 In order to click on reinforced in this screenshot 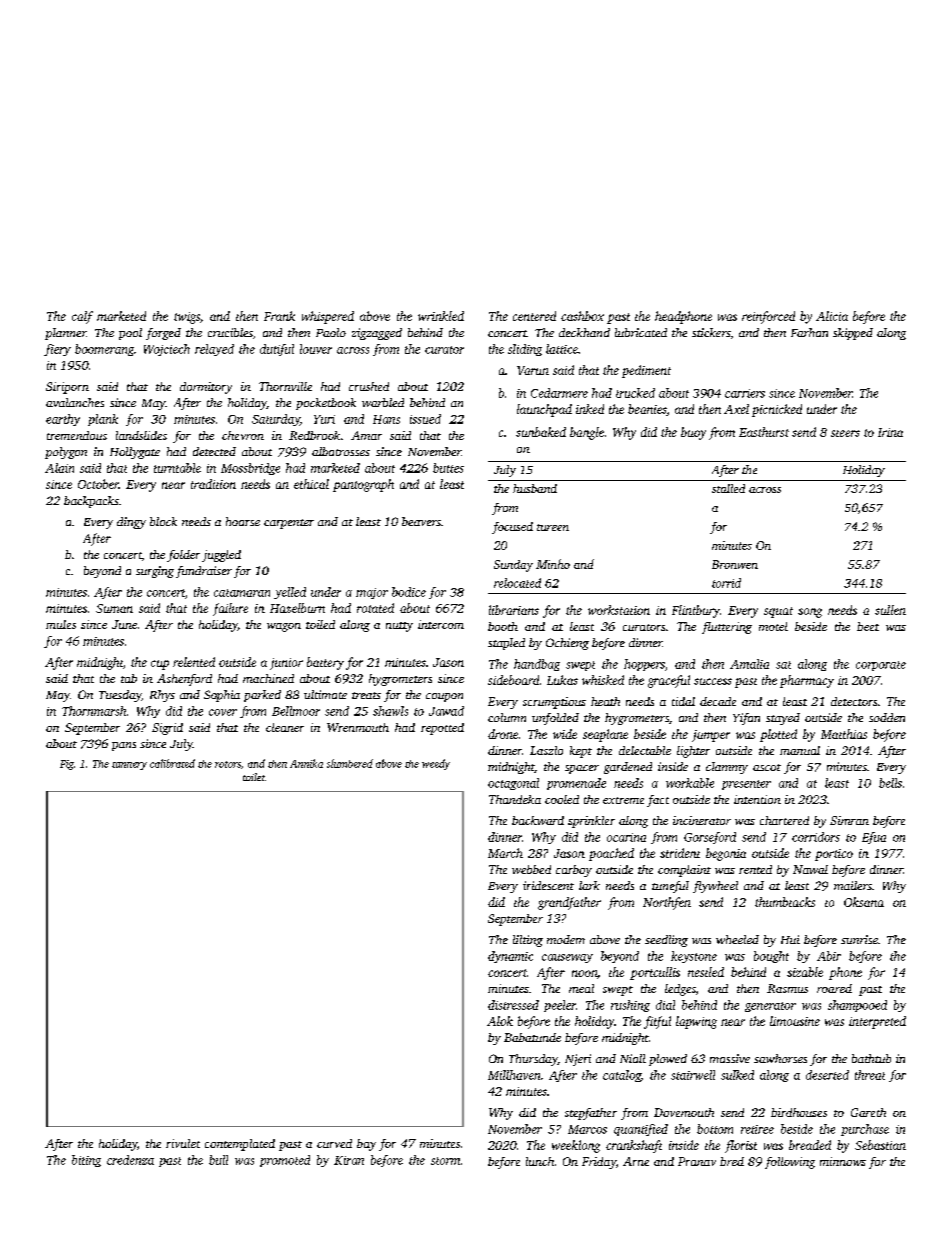, I will do `click(768, 317)`.
